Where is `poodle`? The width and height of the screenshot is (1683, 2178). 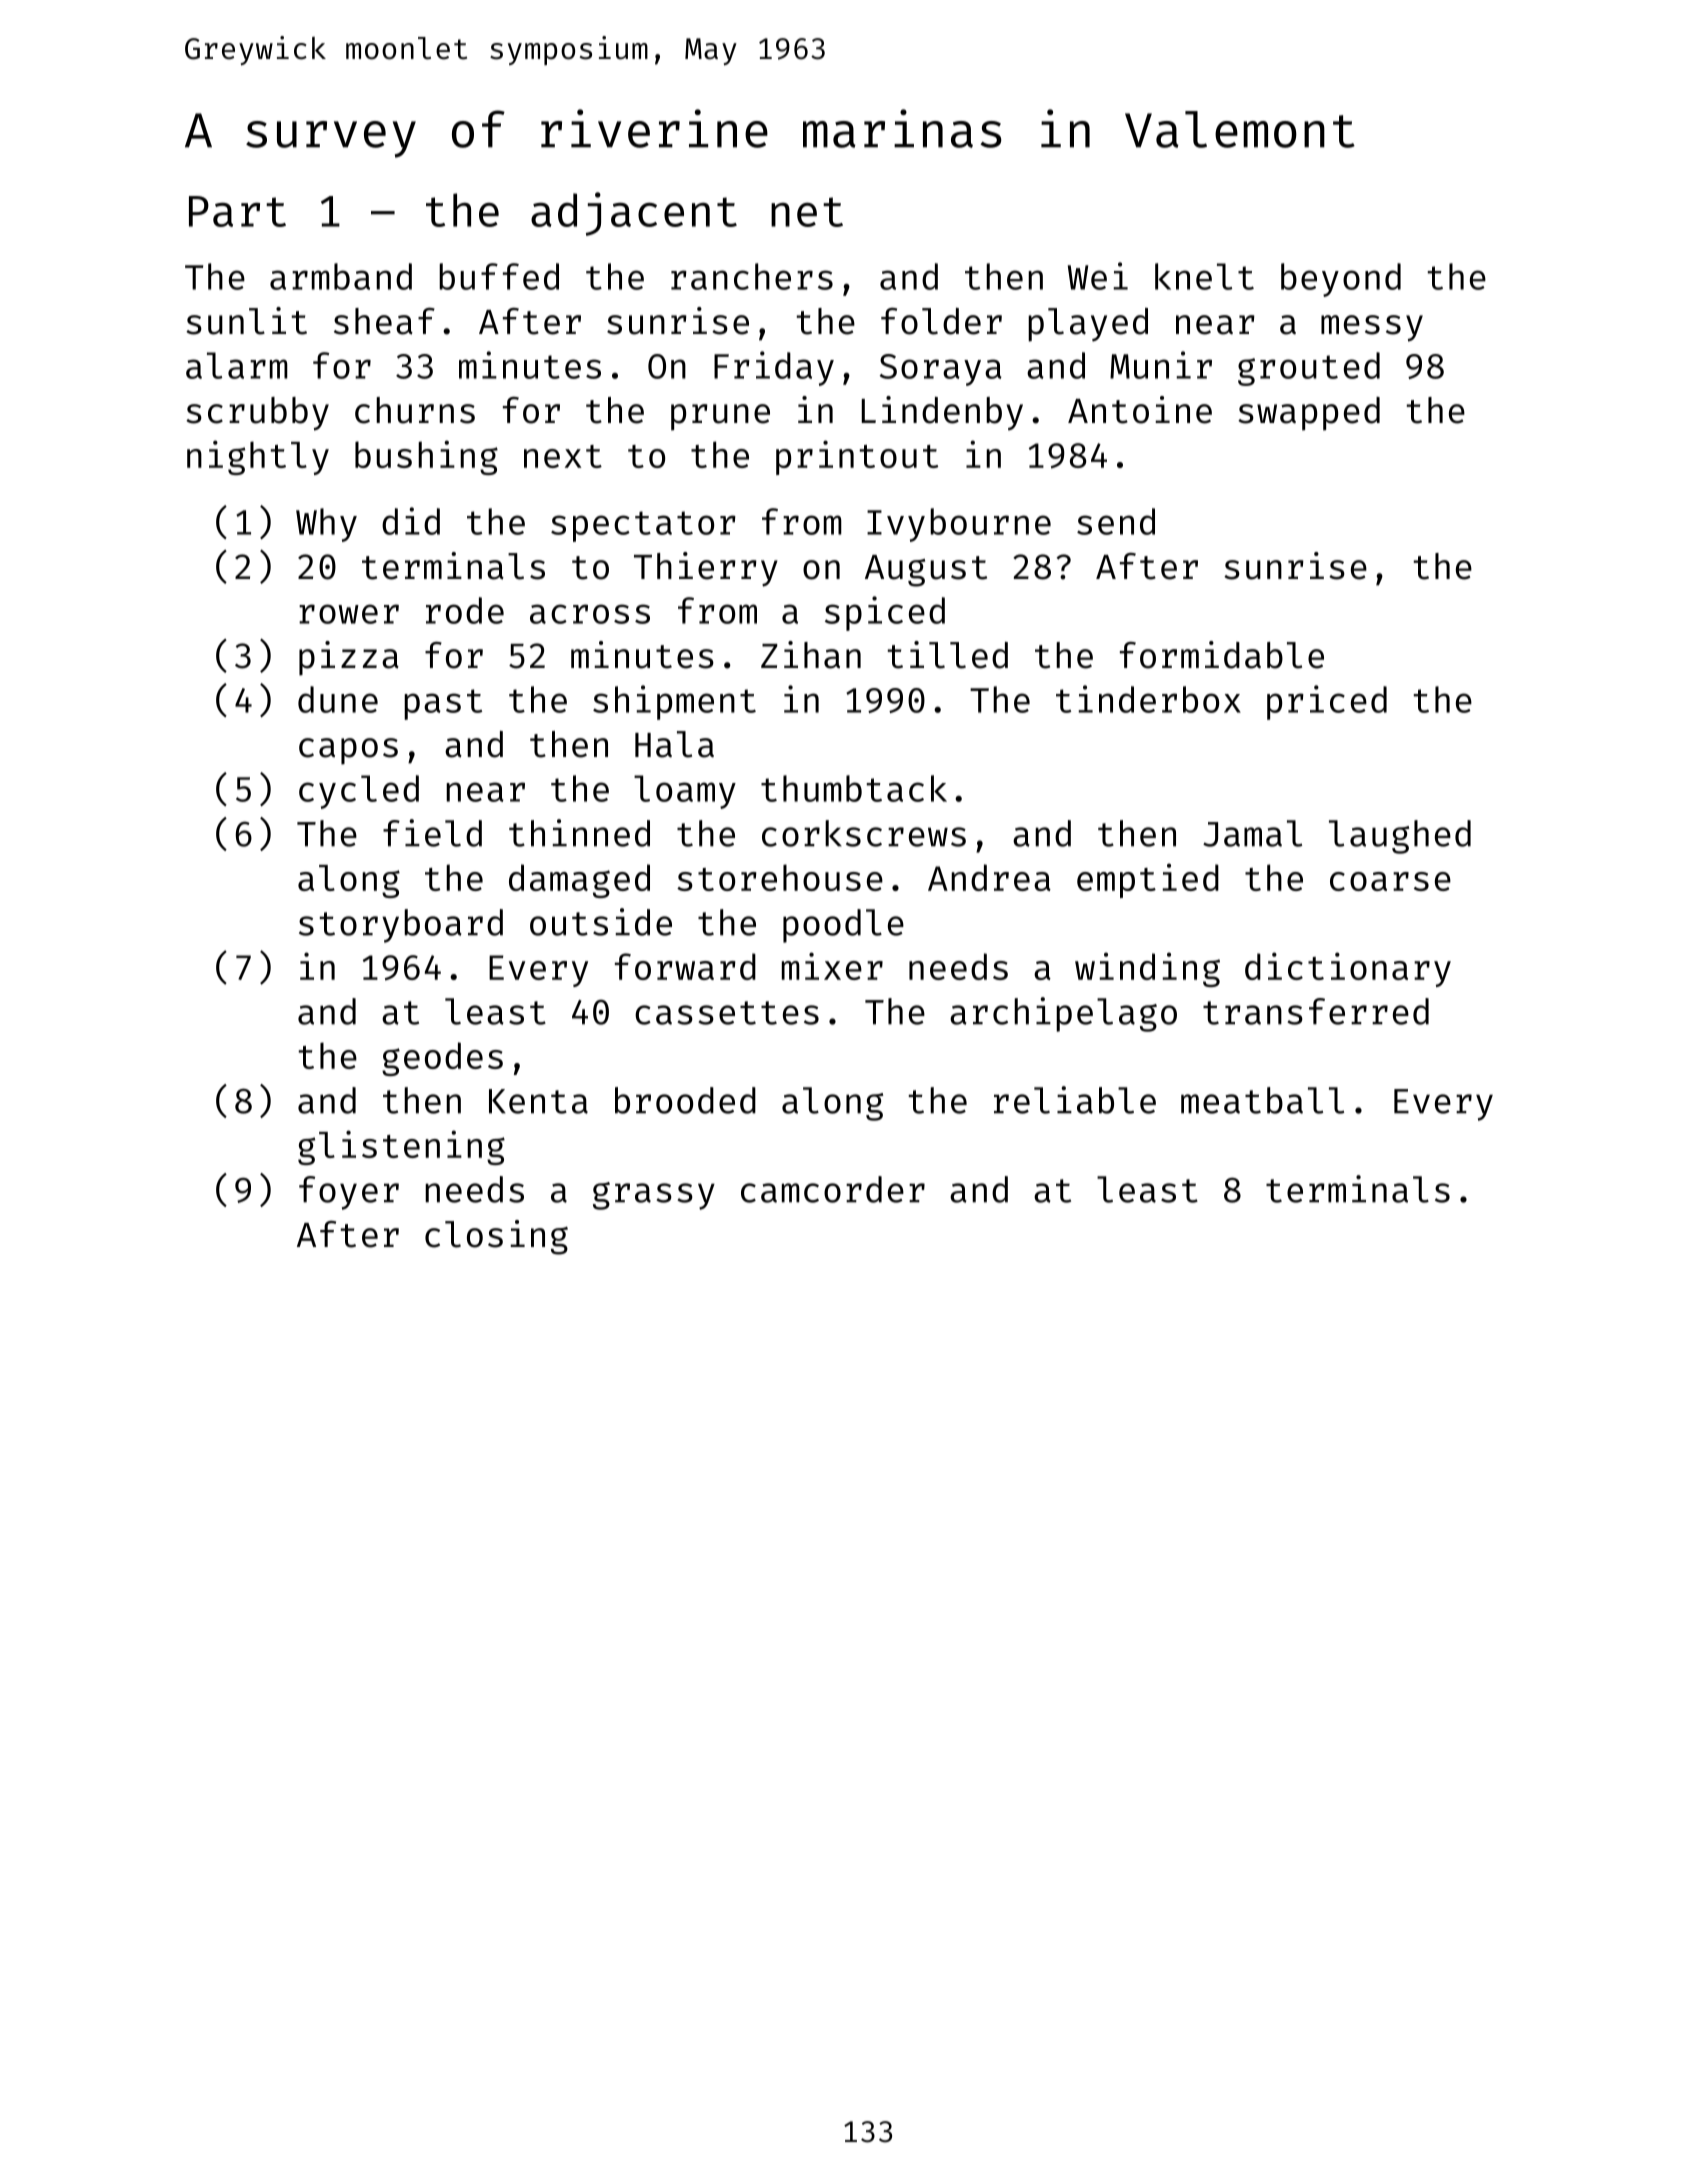
poodle is located at coordinates (843, 926).
